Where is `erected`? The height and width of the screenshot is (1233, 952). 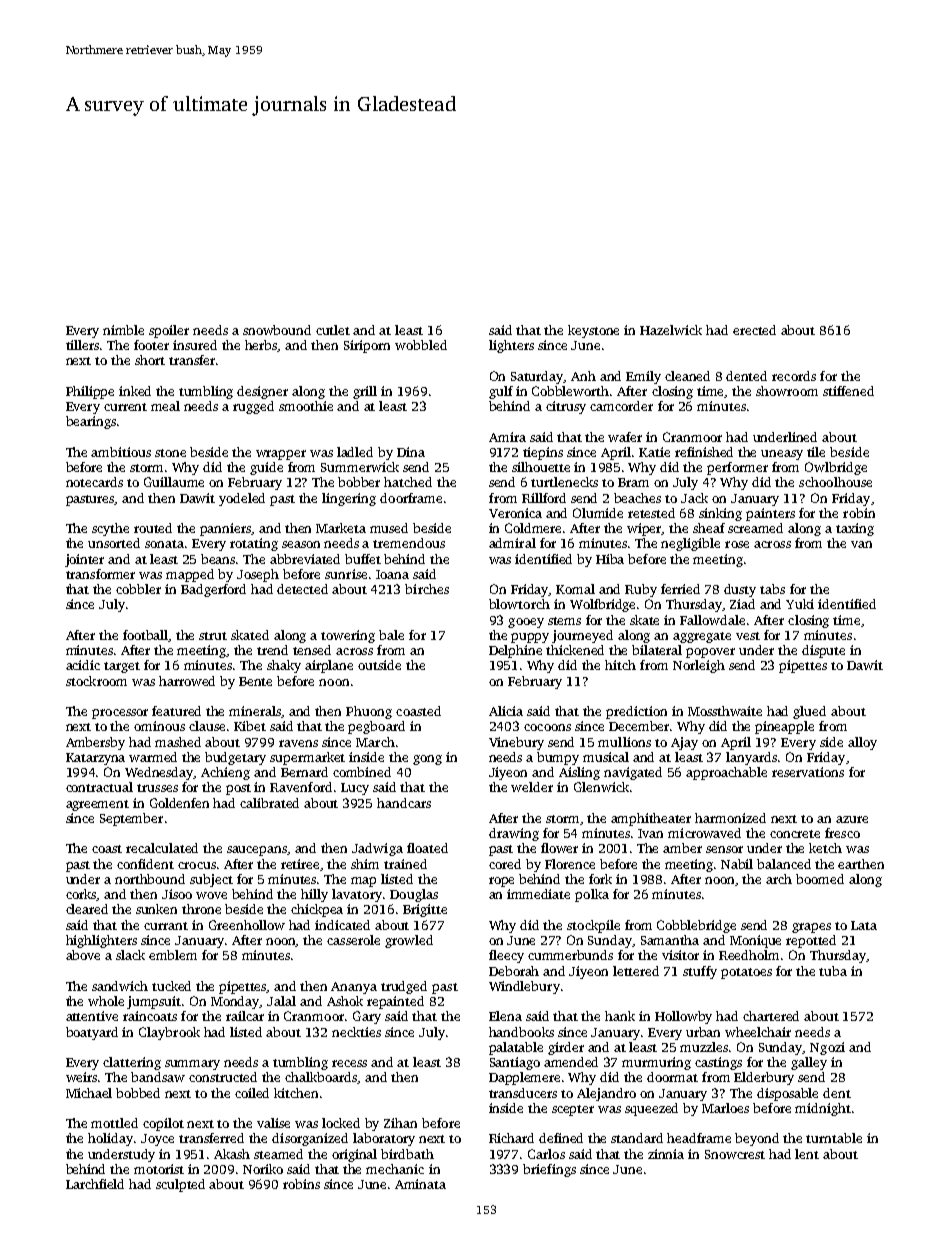 erected is located at coordinates (754, 330).
